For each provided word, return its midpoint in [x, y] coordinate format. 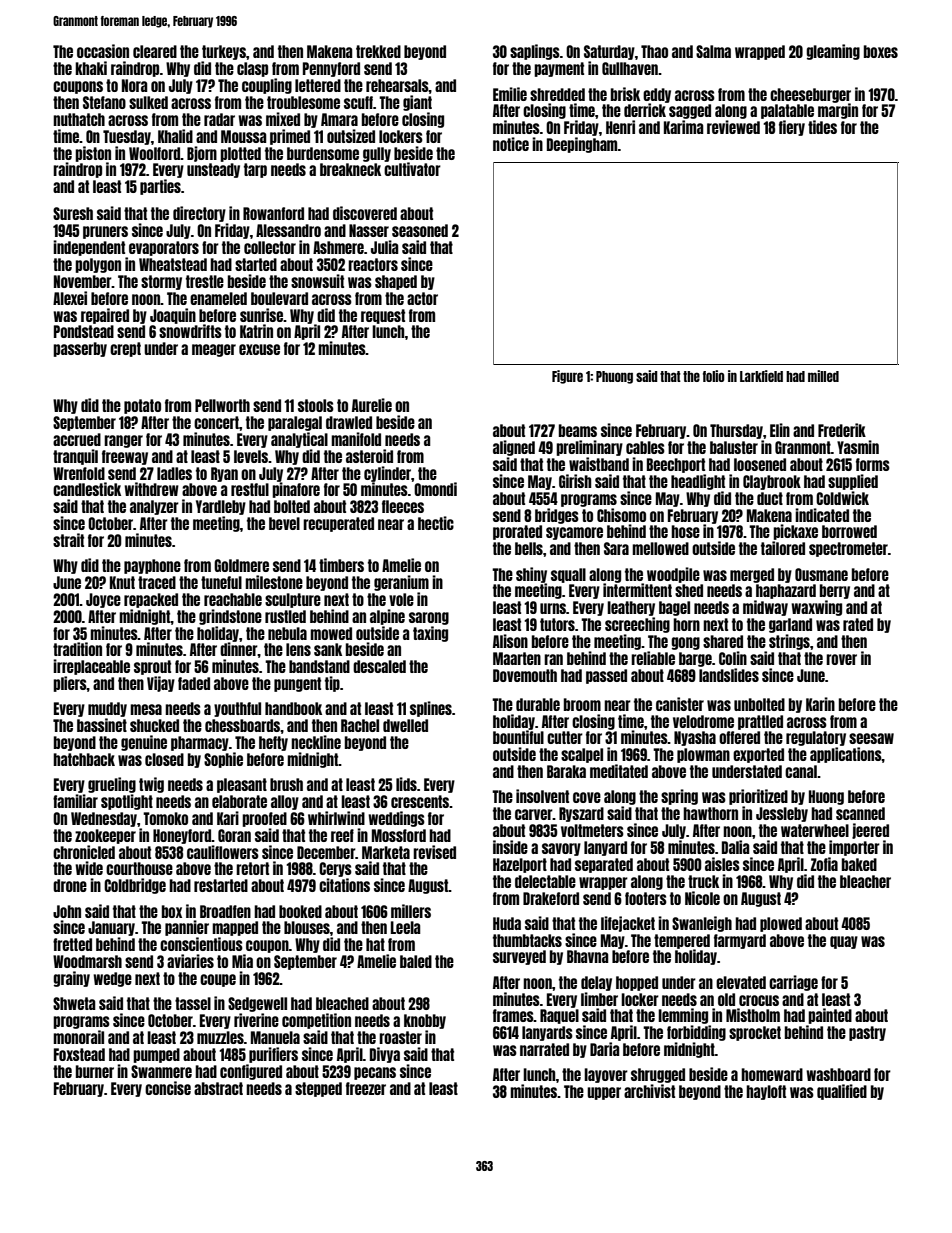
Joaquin [173, 316]
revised [434, 852]
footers [646, 898]
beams [578, 430]
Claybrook [772, 482]
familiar [75, 801]
